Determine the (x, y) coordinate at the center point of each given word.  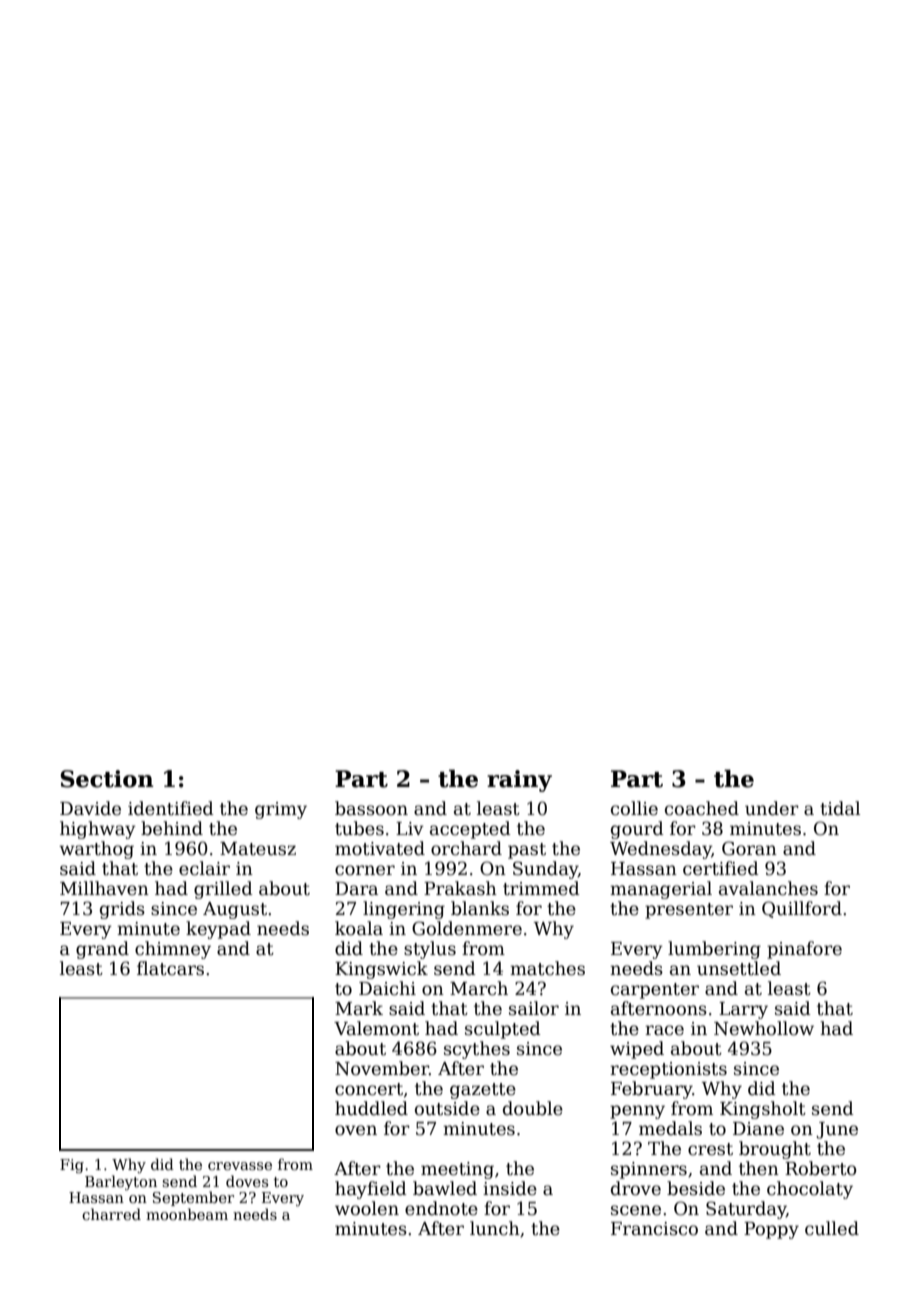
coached (702, 808)
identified (171, 808)
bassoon (371, 808)
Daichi (387, 988)
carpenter (655, 991)
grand (102, 950)
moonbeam (187, 1214)
